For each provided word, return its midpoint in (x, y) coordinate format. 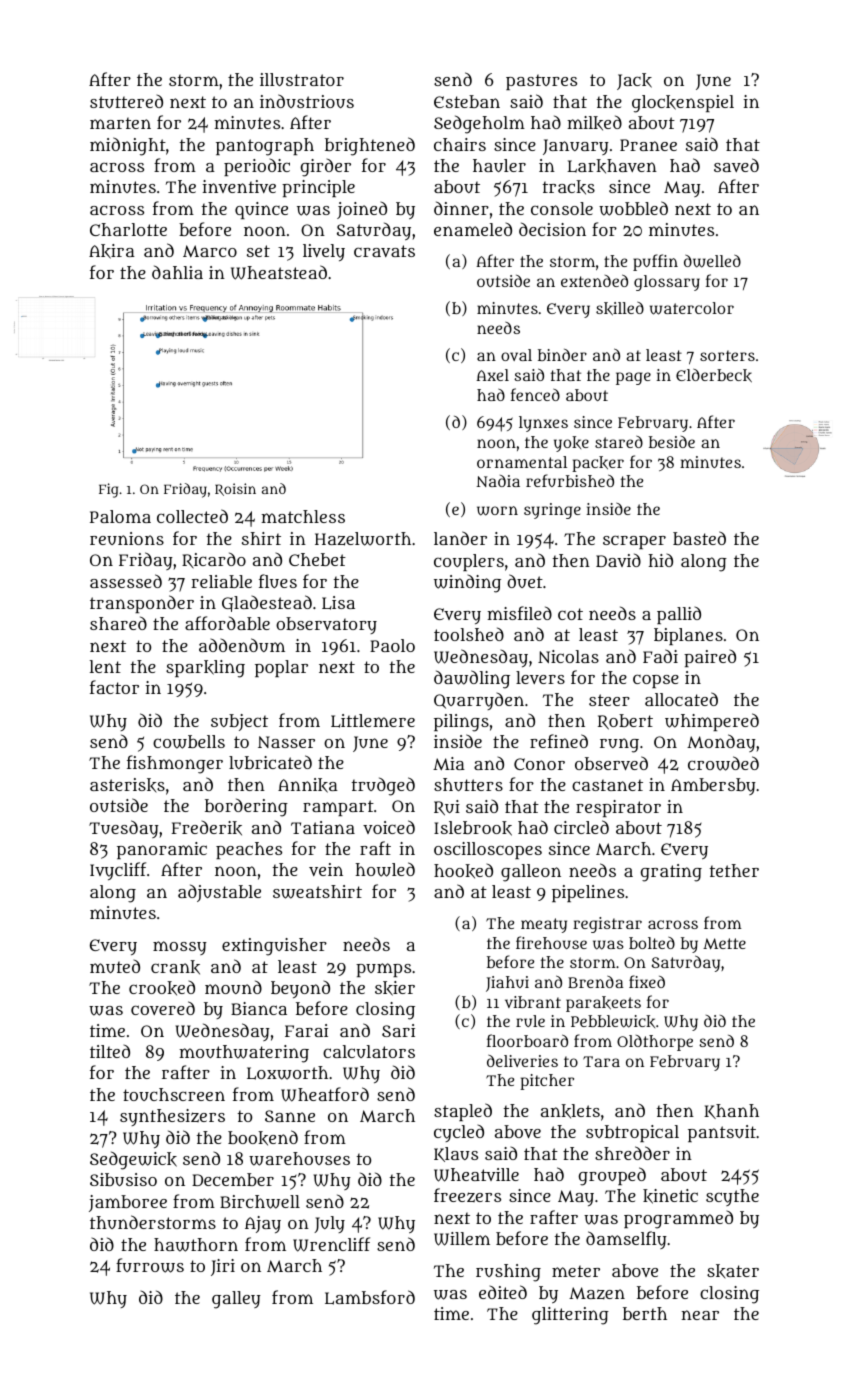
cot (570, 614)
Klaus (456, 1154)
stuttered (126, 101)
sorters (727, 355)
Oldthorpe (655, 1043)
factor (114, 687)
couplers (469, 562)
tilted (110, 1051)
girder (326, 168)
